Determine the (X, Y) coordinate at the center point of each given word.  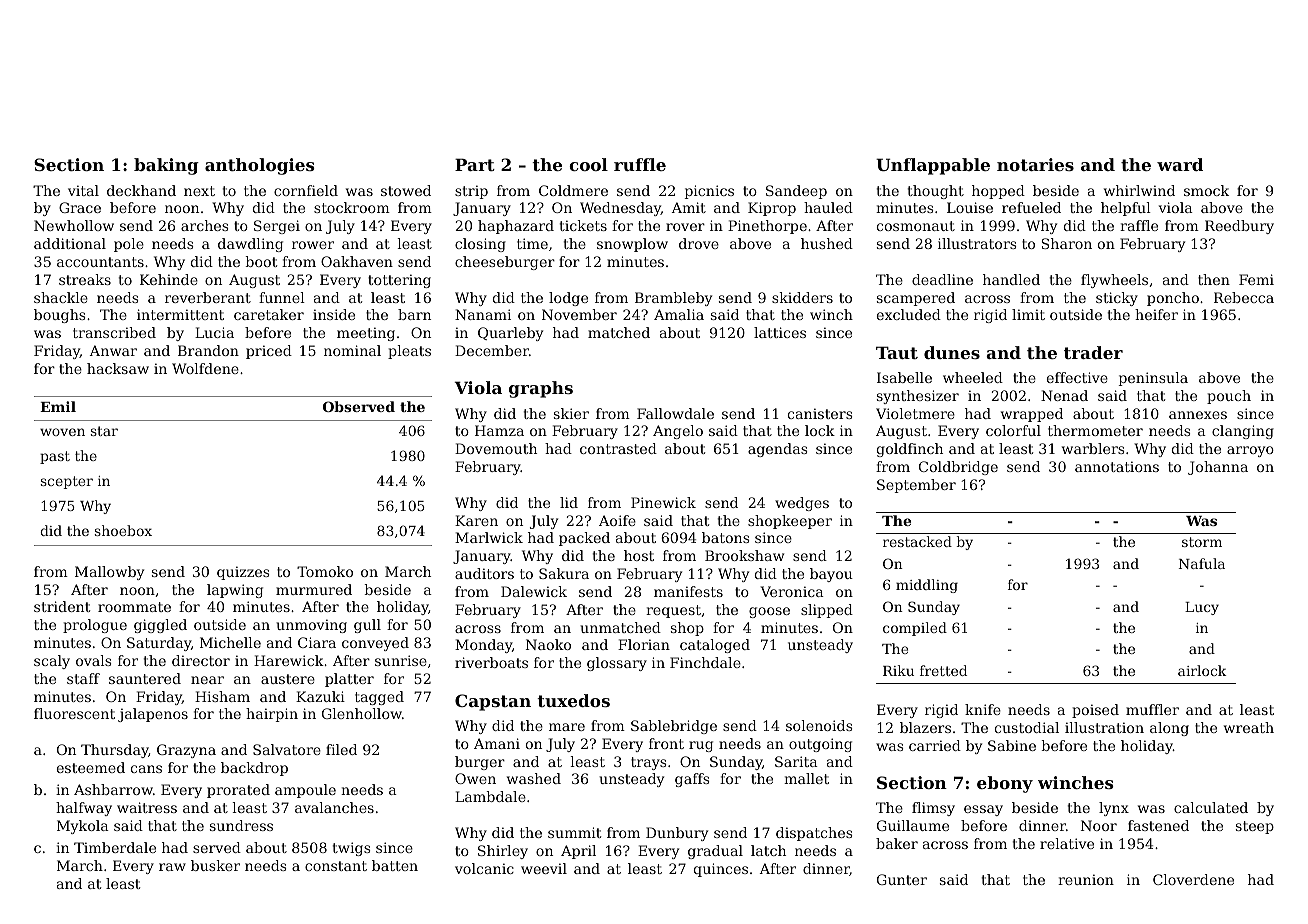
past (55, 457)
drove (699, 243)
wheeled (973, 377)
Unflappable (933, 166)
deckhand (141, 190)
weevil (544, 868)
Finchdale (705, 662)
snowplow (632, 245)
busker (215, 865)
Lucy (1202, 608)
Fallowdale (675, 413)
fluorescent (74, 713)
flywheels (1114, 281)
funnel (282, 297)
